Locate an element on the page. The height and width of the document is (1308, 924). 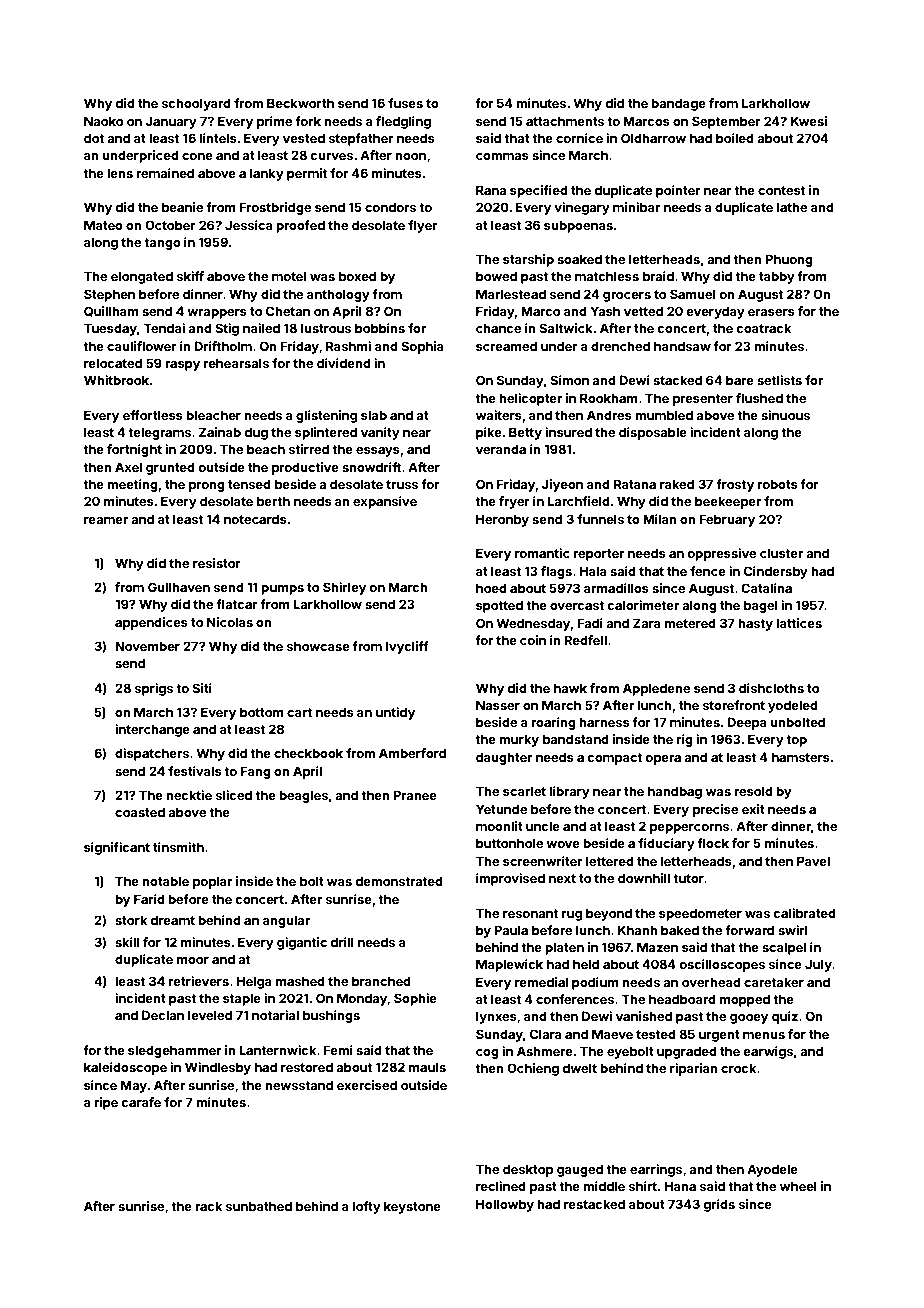
Yetunde is located at coordinates (501, 809).
